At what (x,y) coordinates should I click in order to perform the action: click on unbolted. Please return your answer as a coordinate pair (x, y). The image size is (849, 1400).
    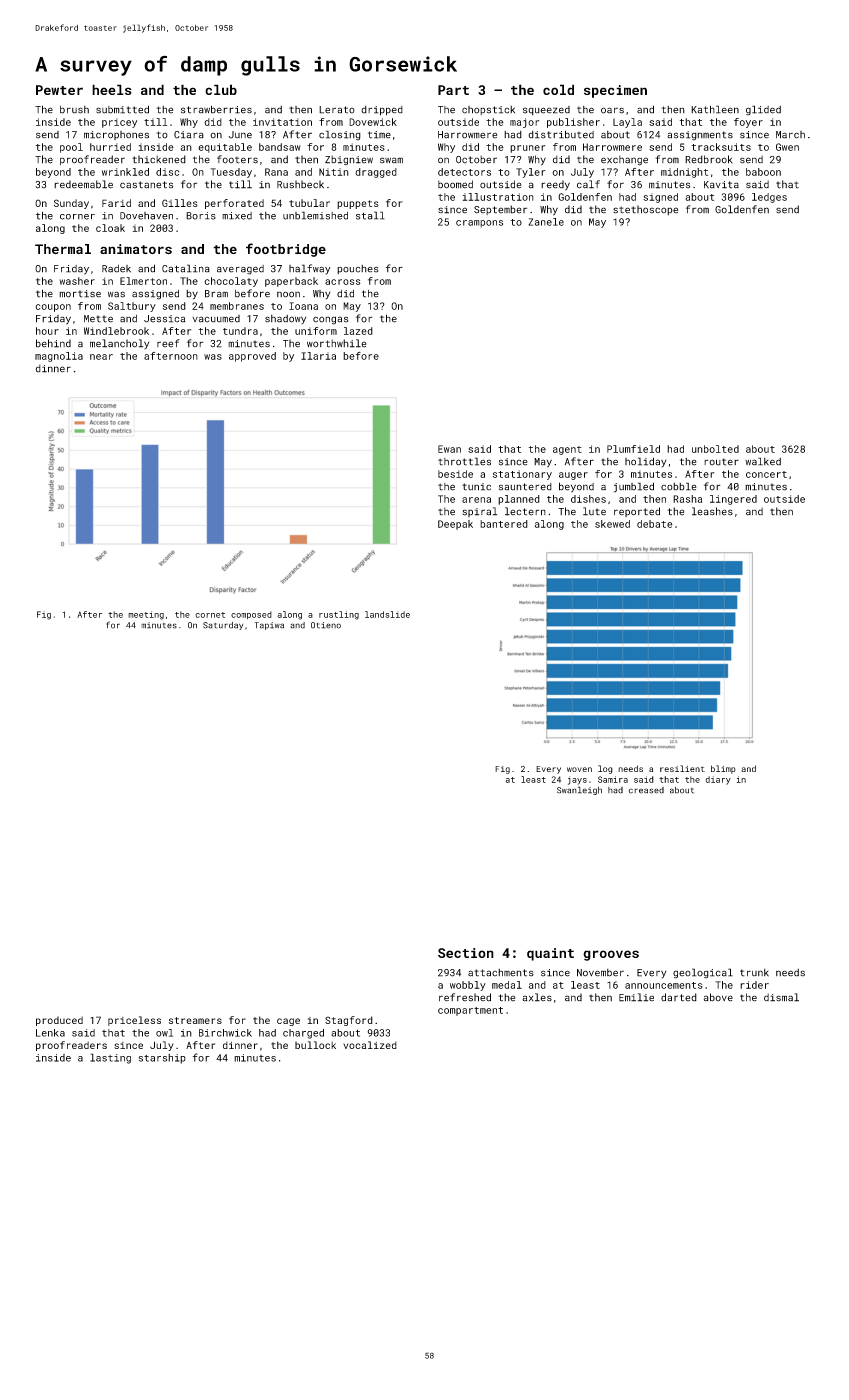
    Looking at the image, I should click on (715, 449).
